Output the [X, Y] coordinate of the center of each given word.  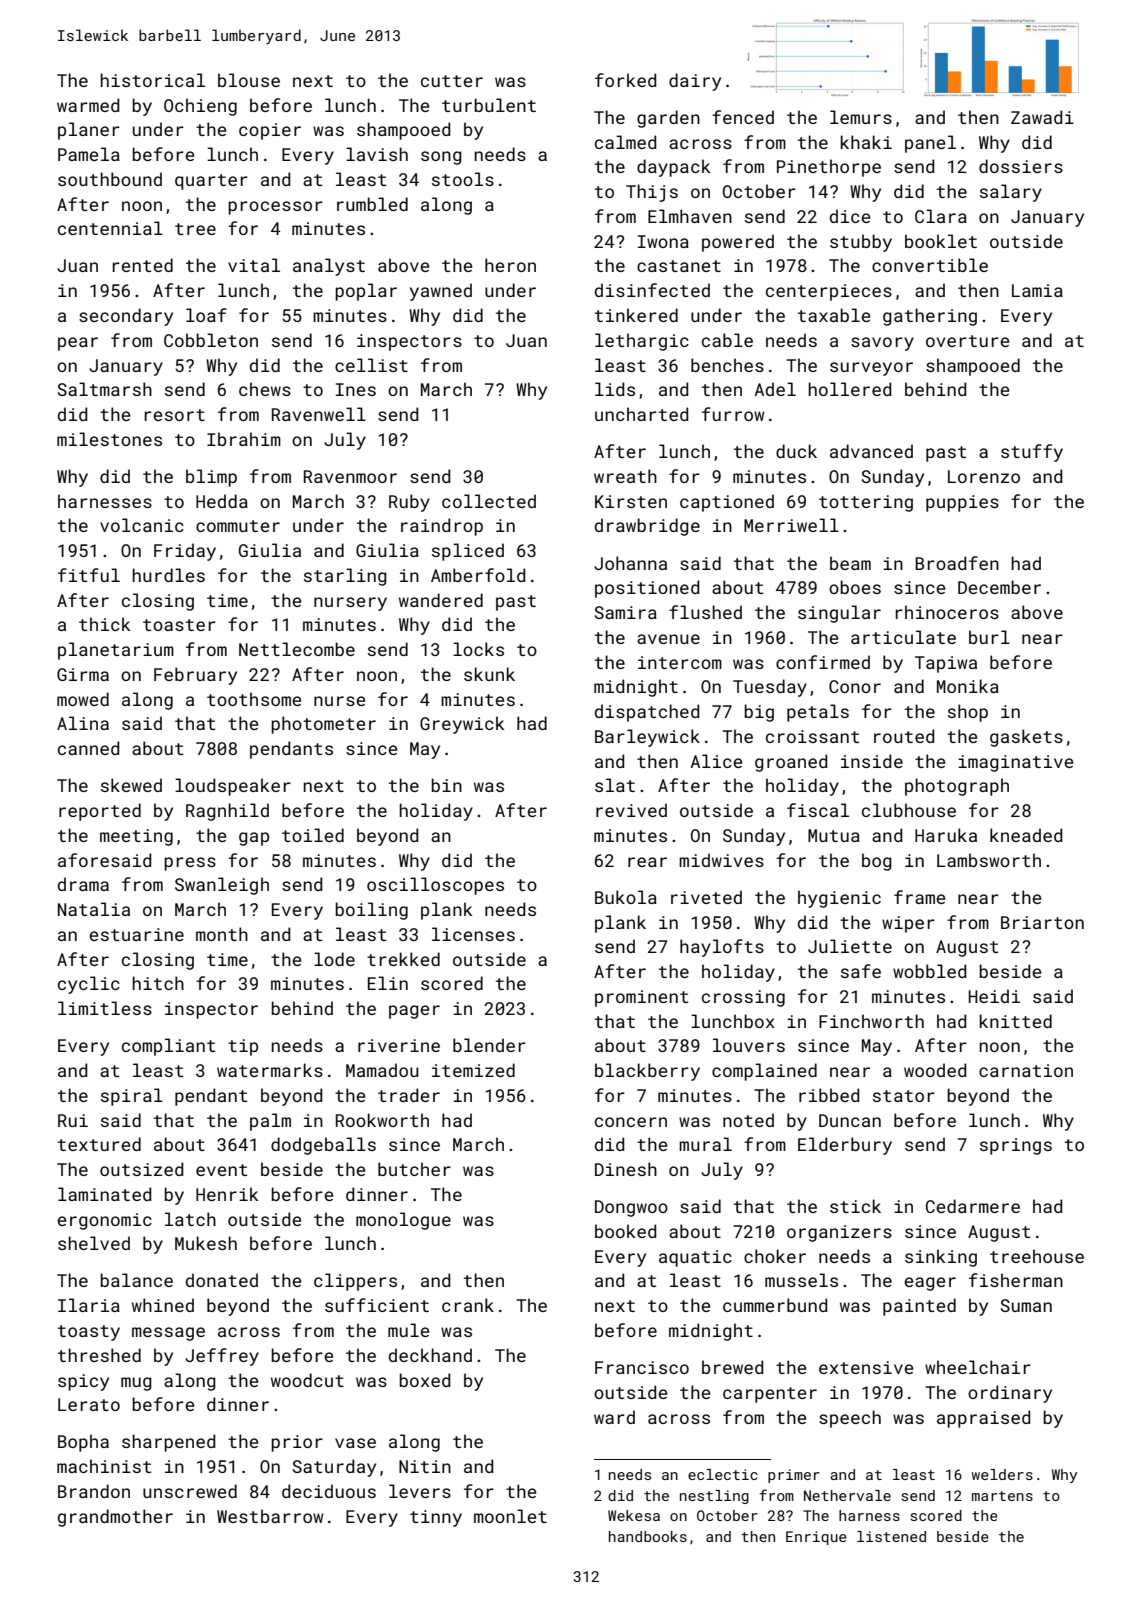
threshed [99, 1355]
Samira [626, 612]
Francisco [642, 1367]
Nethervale [847, 1495]
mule [408, 1330]
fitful [89, 575]
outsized [141, 1169]
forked [625, 80]
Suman [1026, 1305]
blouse [249, 80]
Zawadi [1042, 117]
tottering [866, 503]
